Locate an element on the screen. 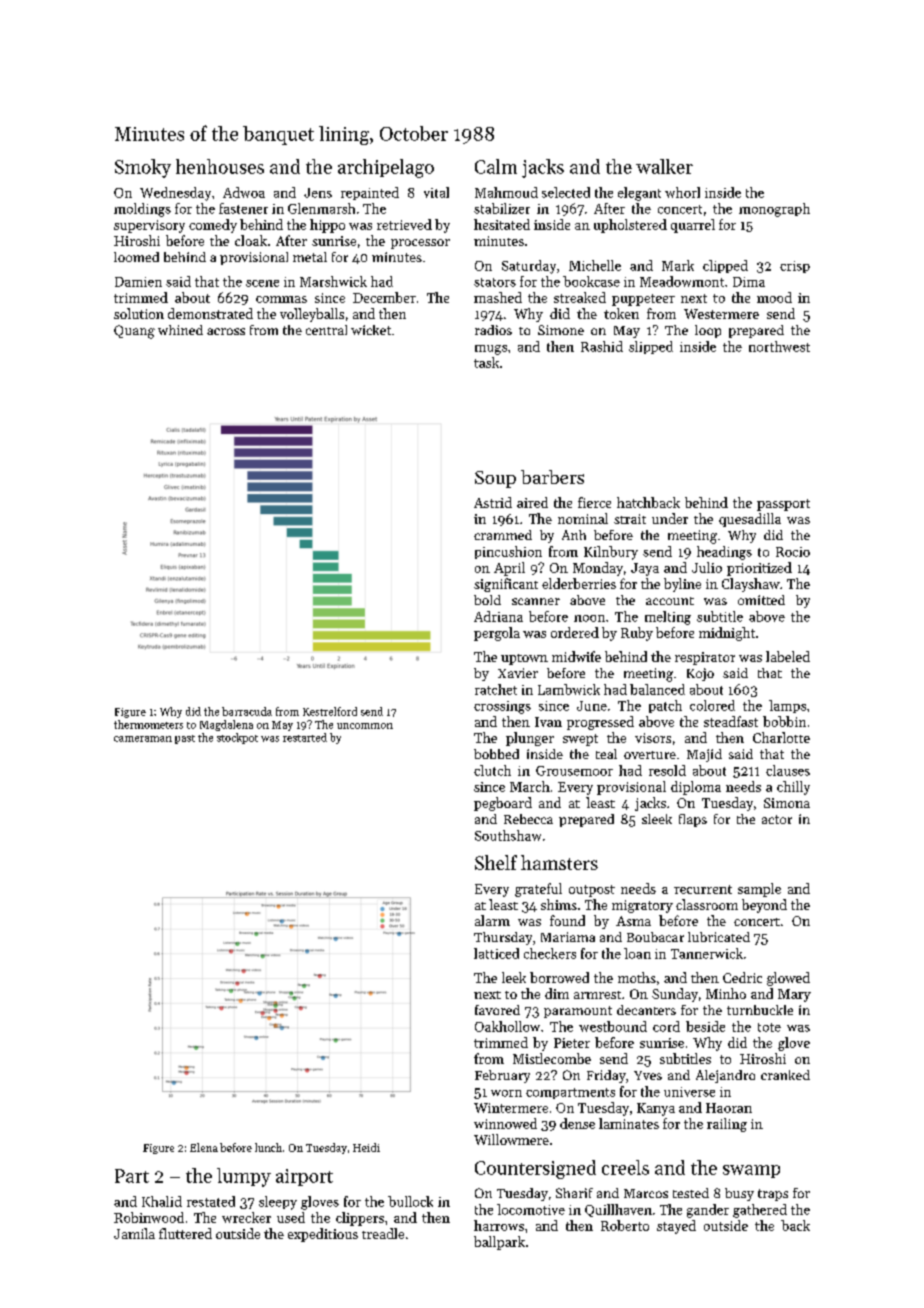 The width and height of the screenshot is (924, 1308). ballpark is located at coordinates (499, 1243).
